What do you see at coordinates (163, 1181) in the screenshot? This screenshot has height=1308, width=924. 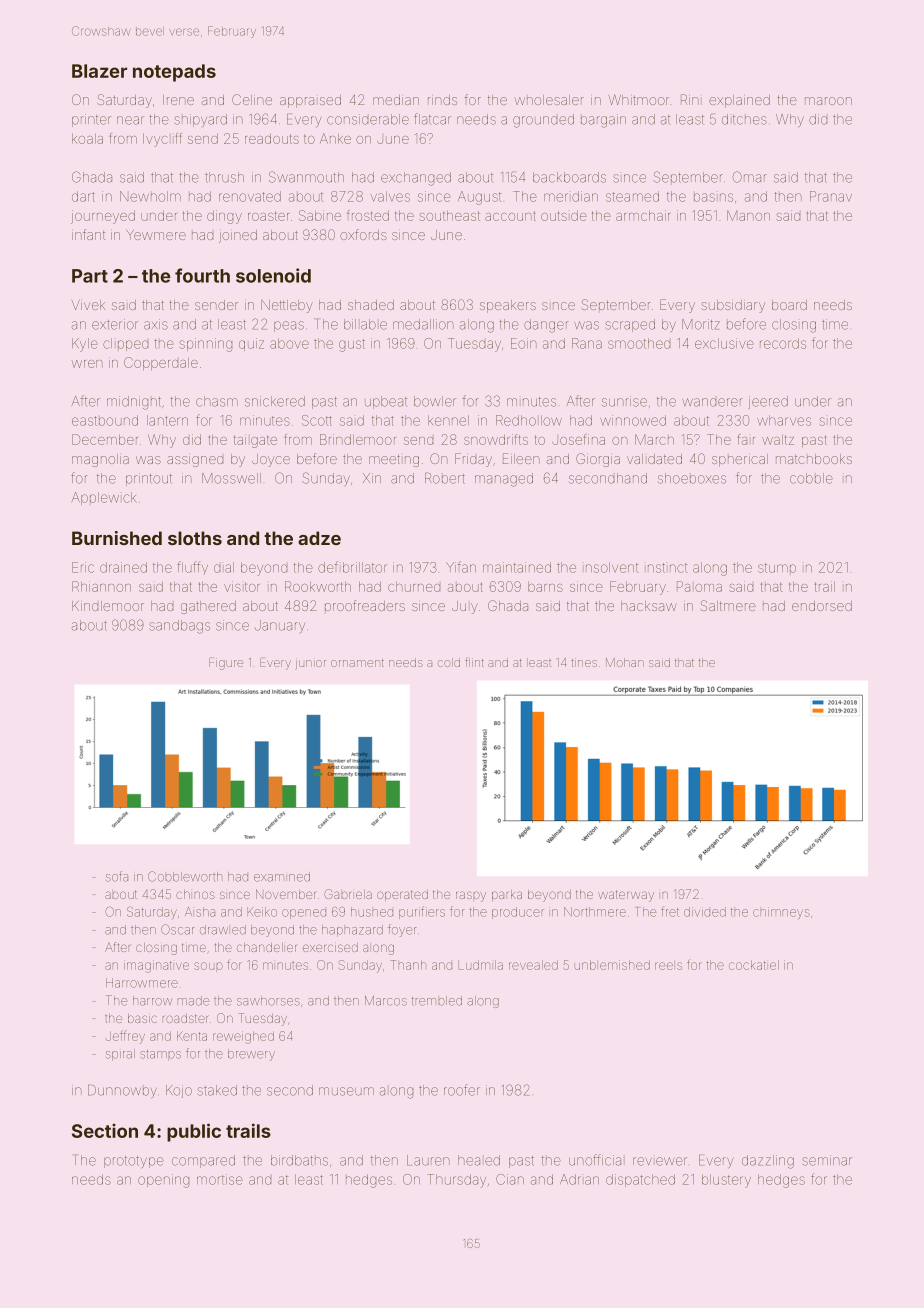 I see `opening` at bounding box center [163, 1181].
